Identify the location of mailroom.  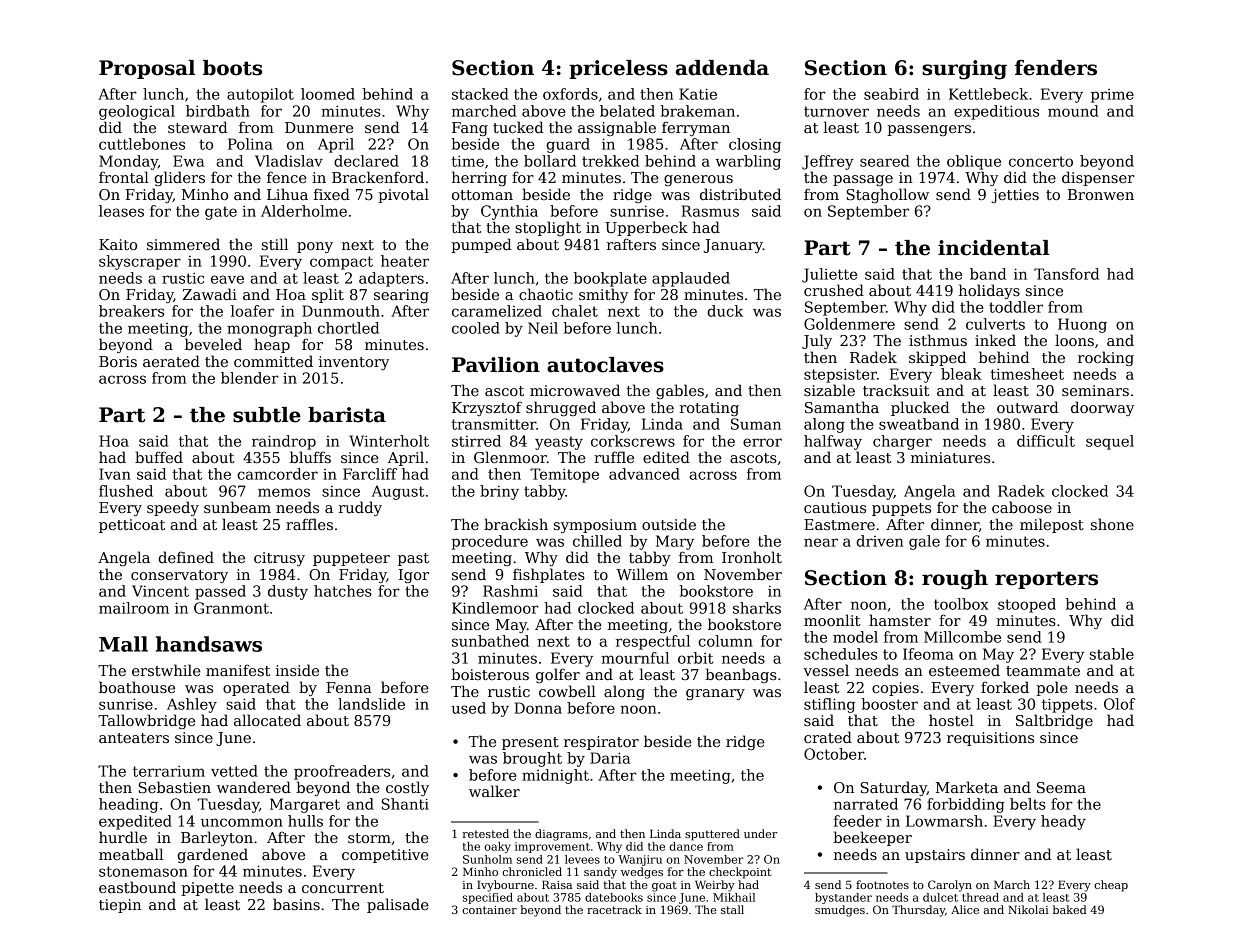
(134, 608).
